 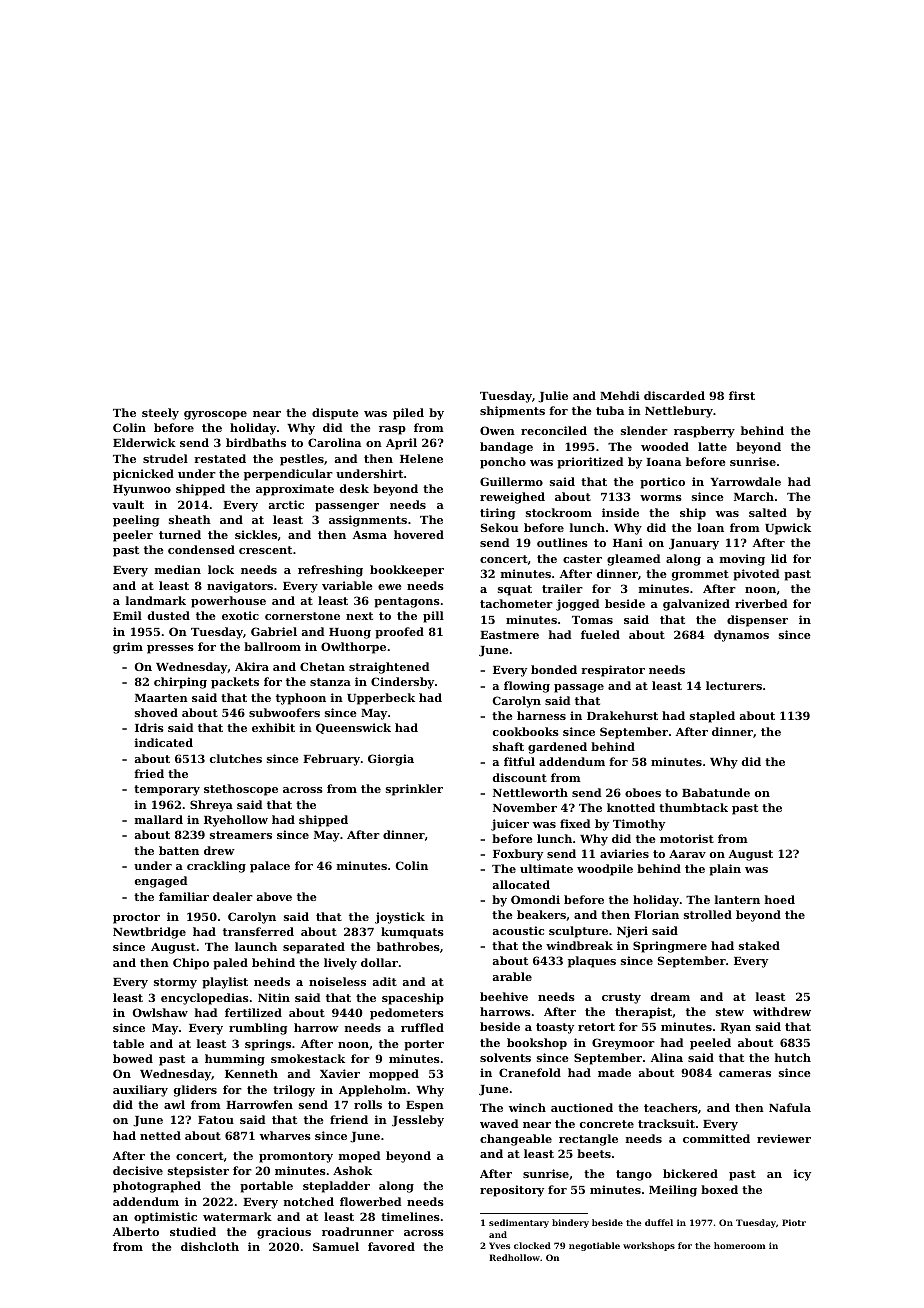 What do you see at coordinates (780, 899) in the image?
I see `hoed` at bounding box center [780, 899].
